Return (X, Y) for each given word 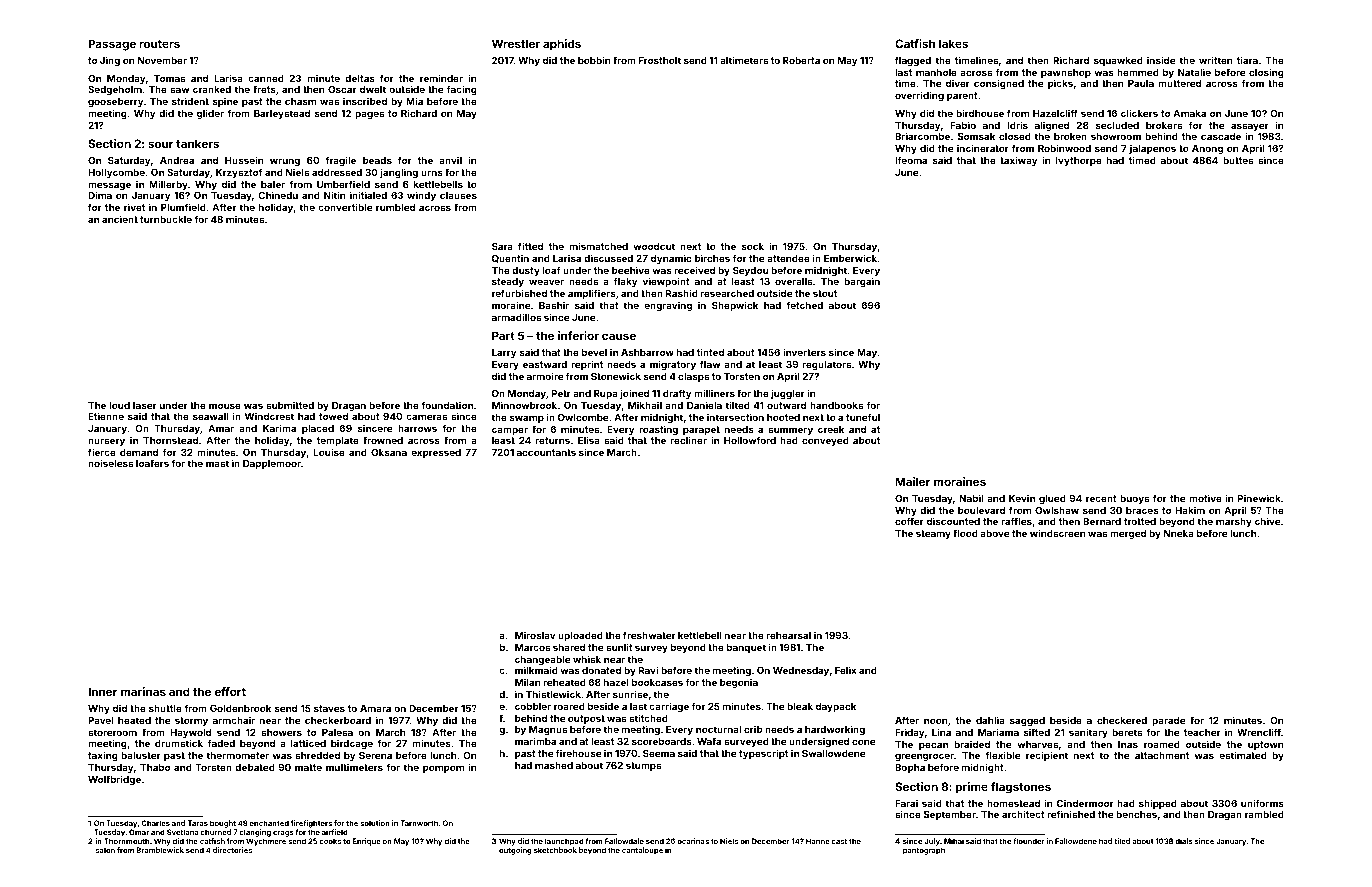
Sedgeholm (115, 90)
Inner (103, 691)
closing (1266, 73)
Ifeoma (911, 160)
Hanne (818, 841)
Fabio (963, 125)
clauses (458, 195)
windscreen (1057, 533)
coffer (909, 521)
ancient (120, 219)
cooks (330, 841)
